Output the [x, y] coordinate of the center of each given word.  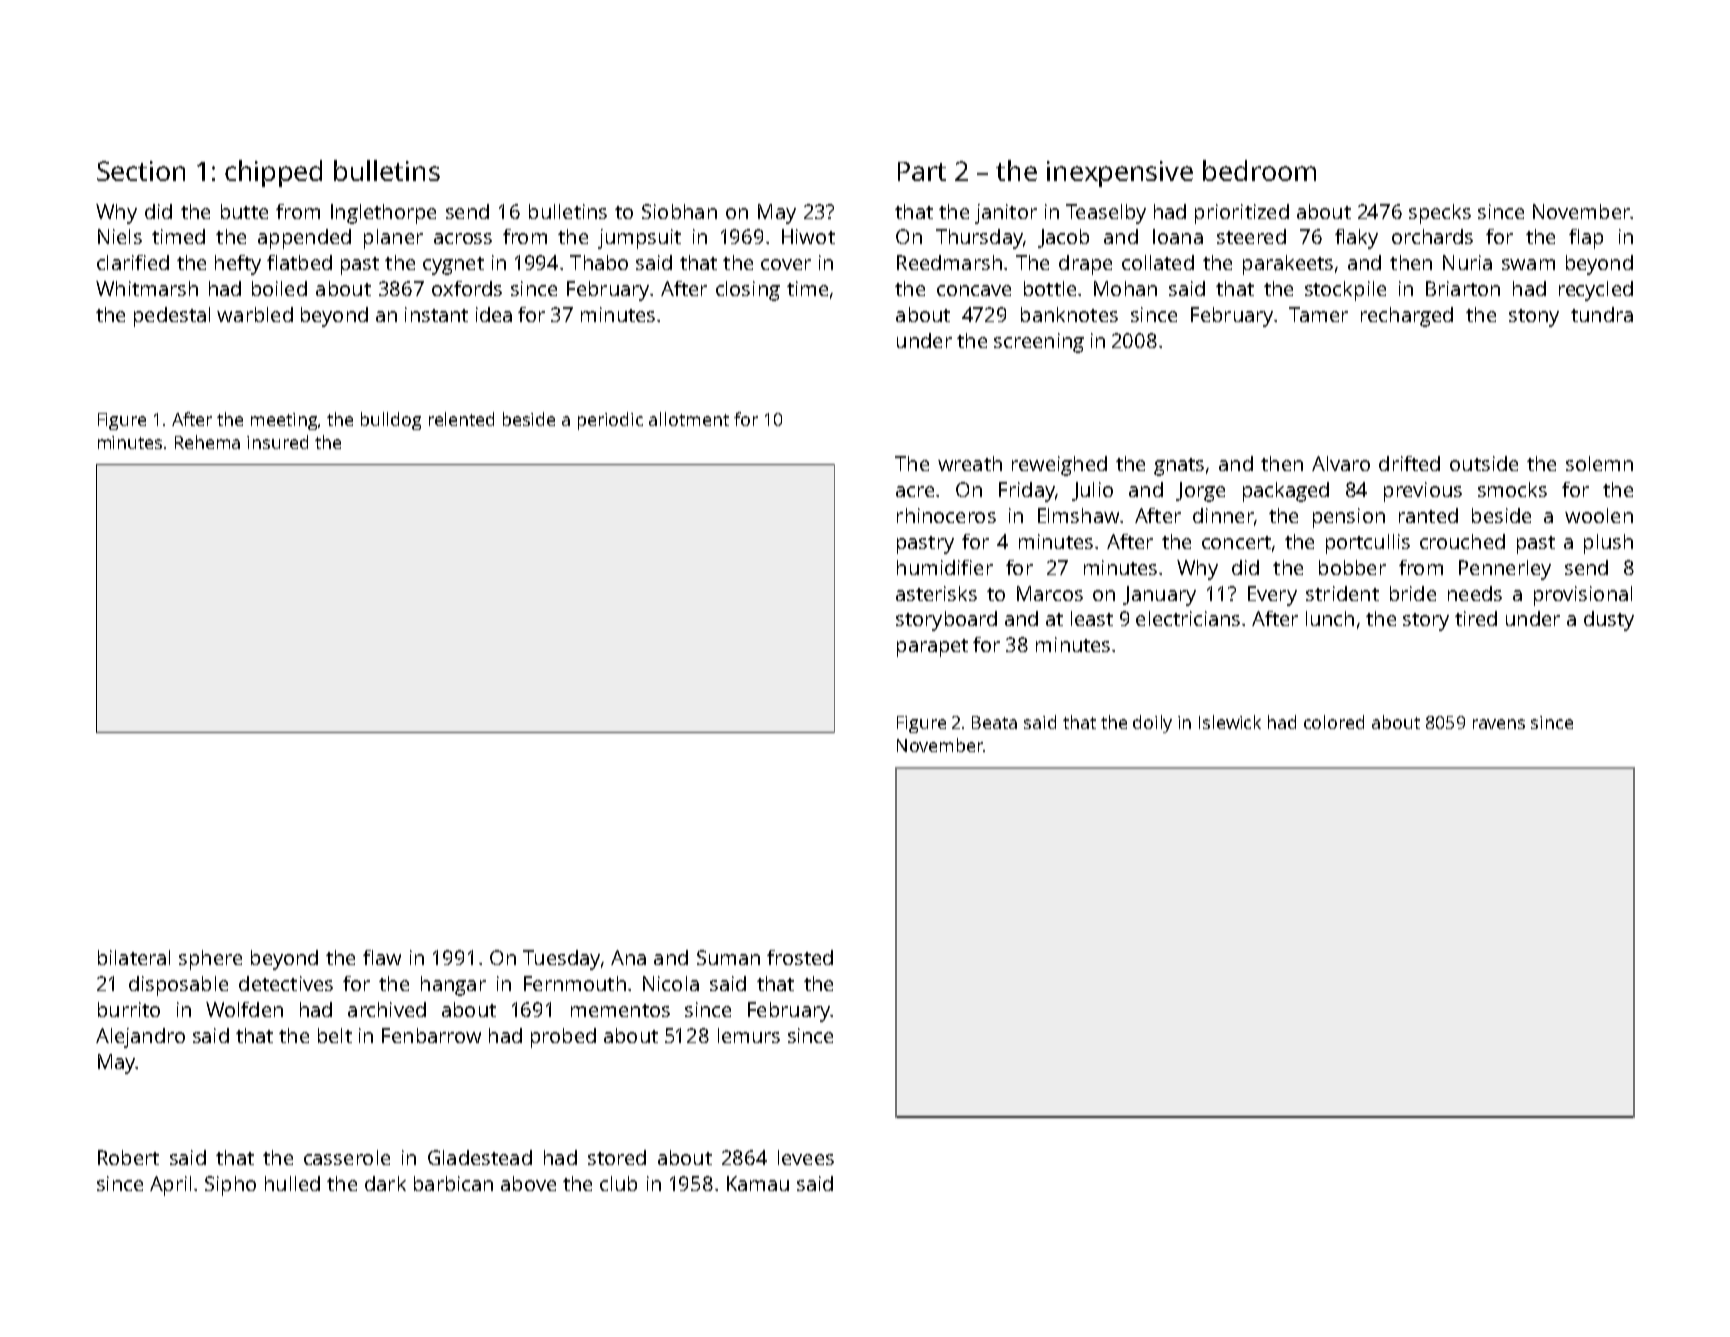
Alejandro [140, 1038]
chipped [273, 173]
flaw [382, 957]
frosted [800, 957]
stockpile [1345, 291]
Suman [728, 957]
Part [922, 171]
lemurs [749, 1035]
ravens [1499, 724]
